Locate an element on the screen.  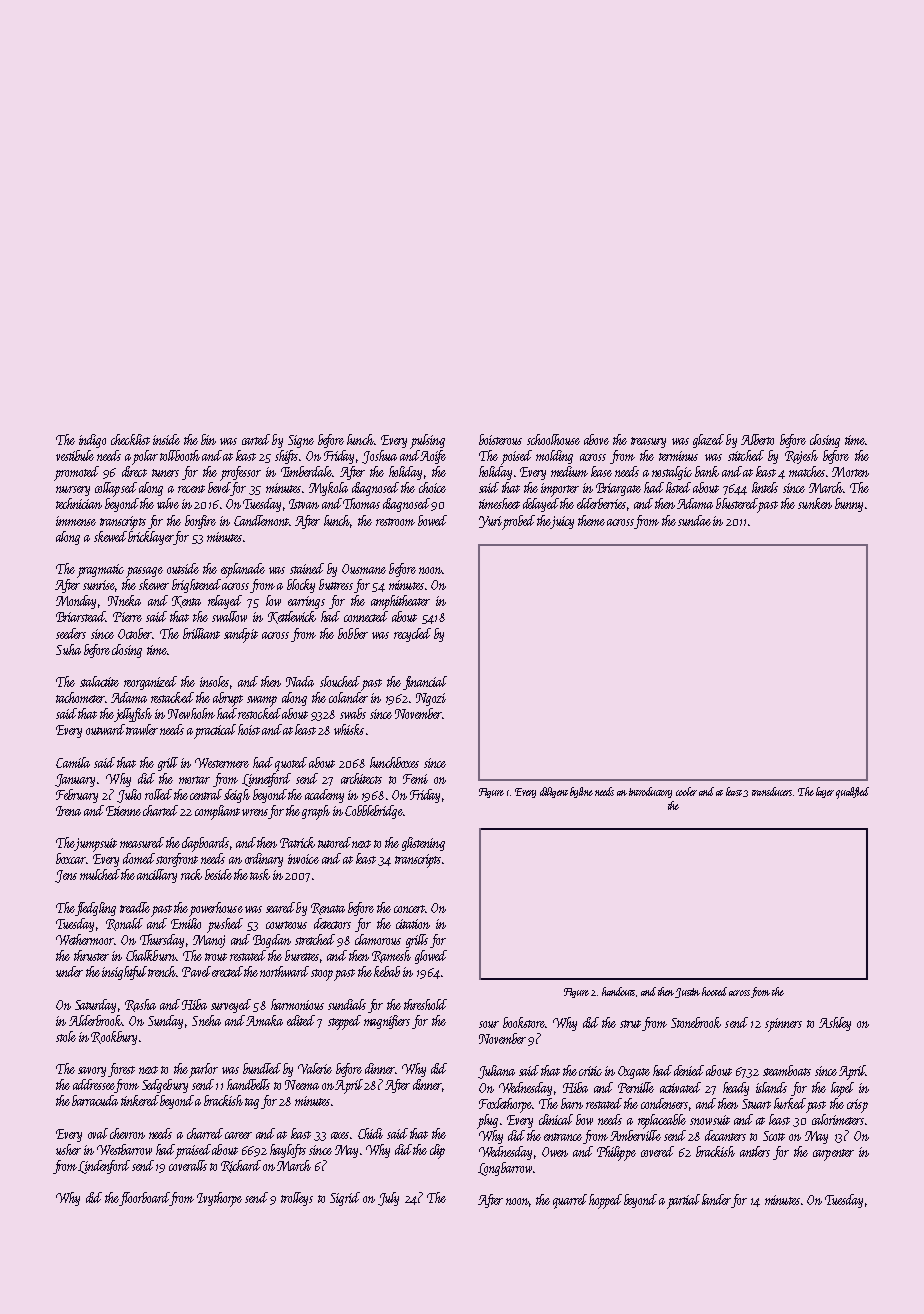
hooted is located at coordinates (714, 991).
